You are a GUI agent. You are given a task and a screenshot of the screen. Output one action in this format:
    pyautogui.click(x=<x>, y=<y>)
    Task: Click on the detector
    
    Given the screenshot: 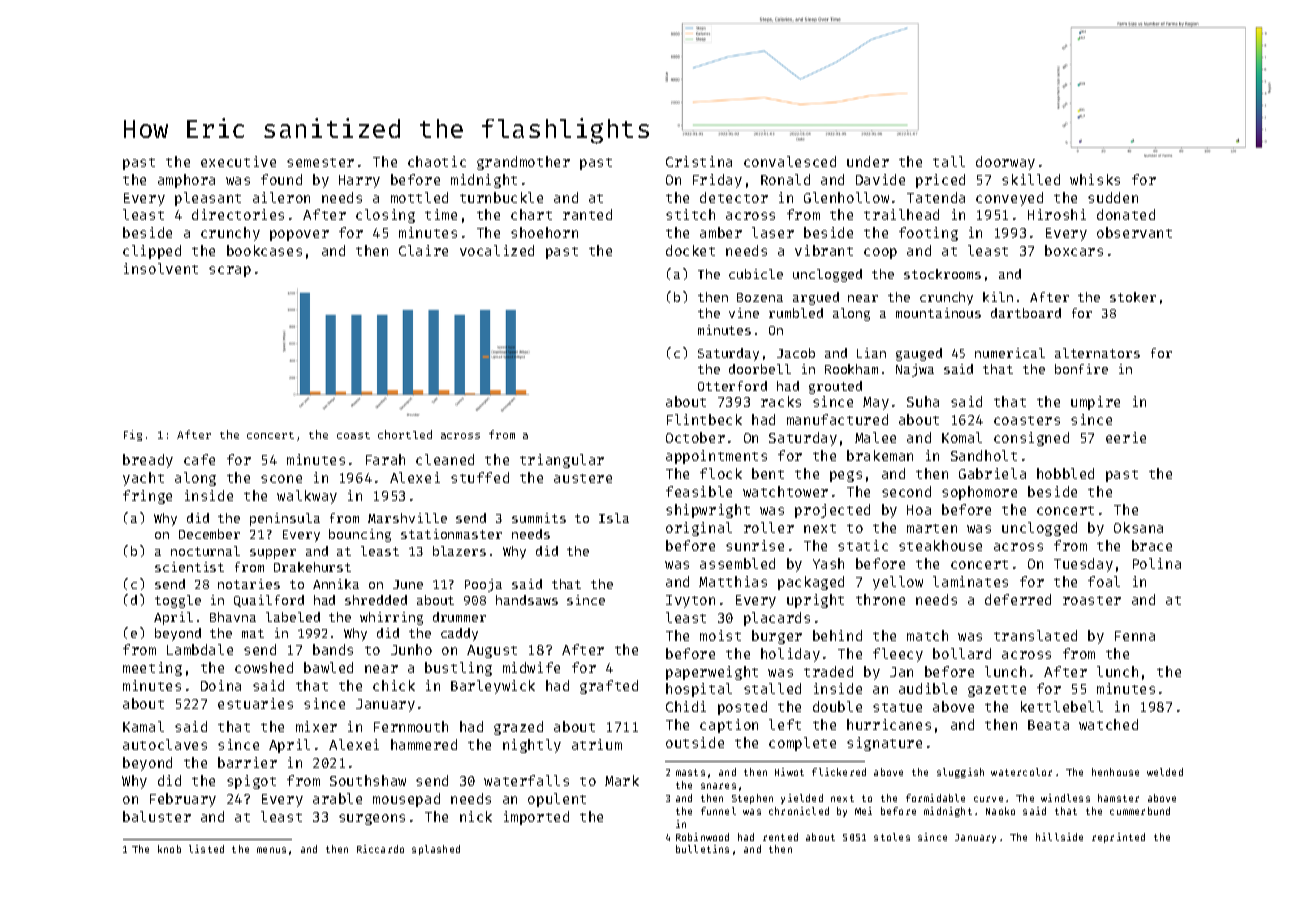 What is the action you would take?
    pyautogui.click(x=734, y=197)
